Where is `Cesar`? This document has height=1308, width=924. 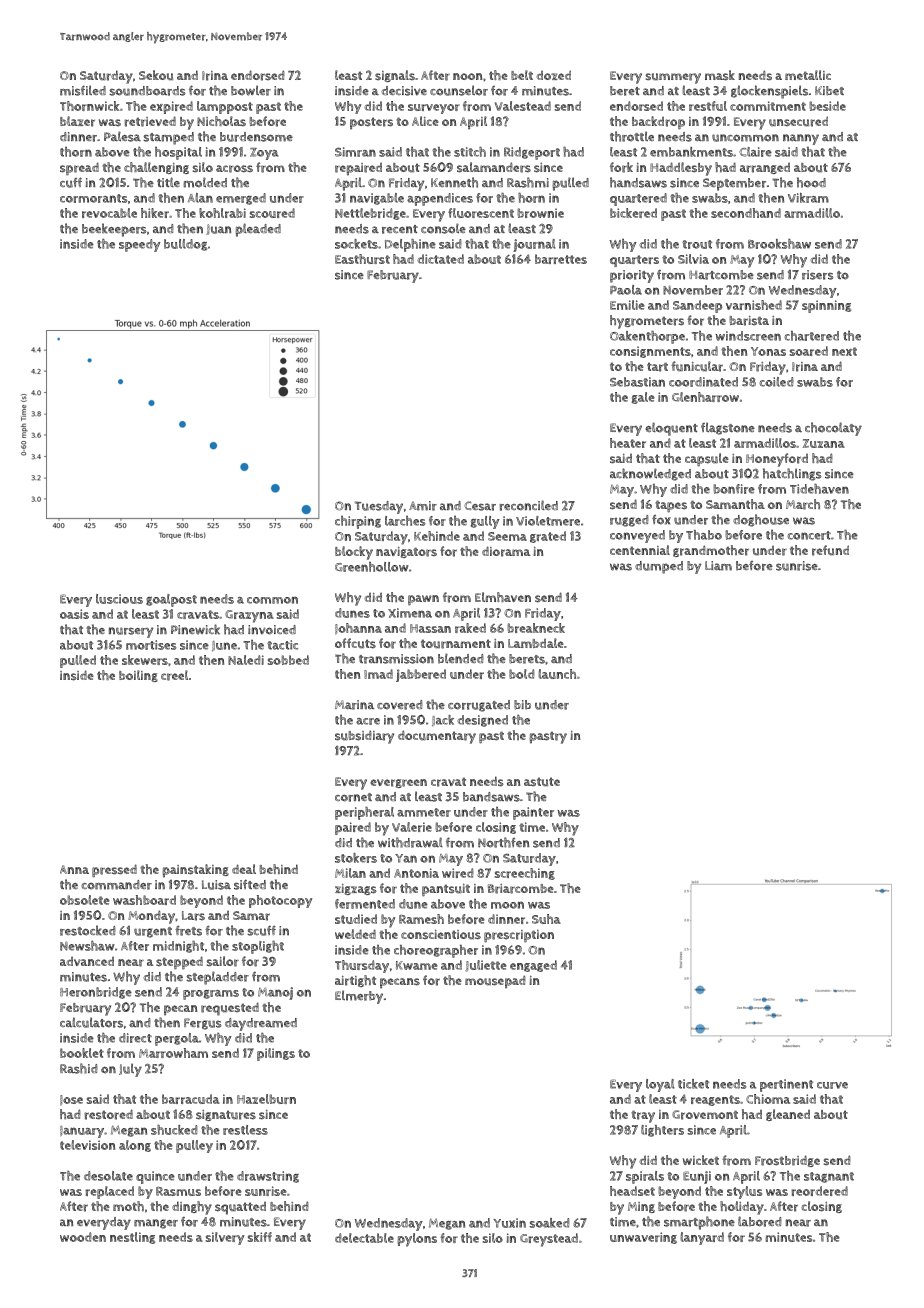
Cesar is located at coordinates (480, 506).
